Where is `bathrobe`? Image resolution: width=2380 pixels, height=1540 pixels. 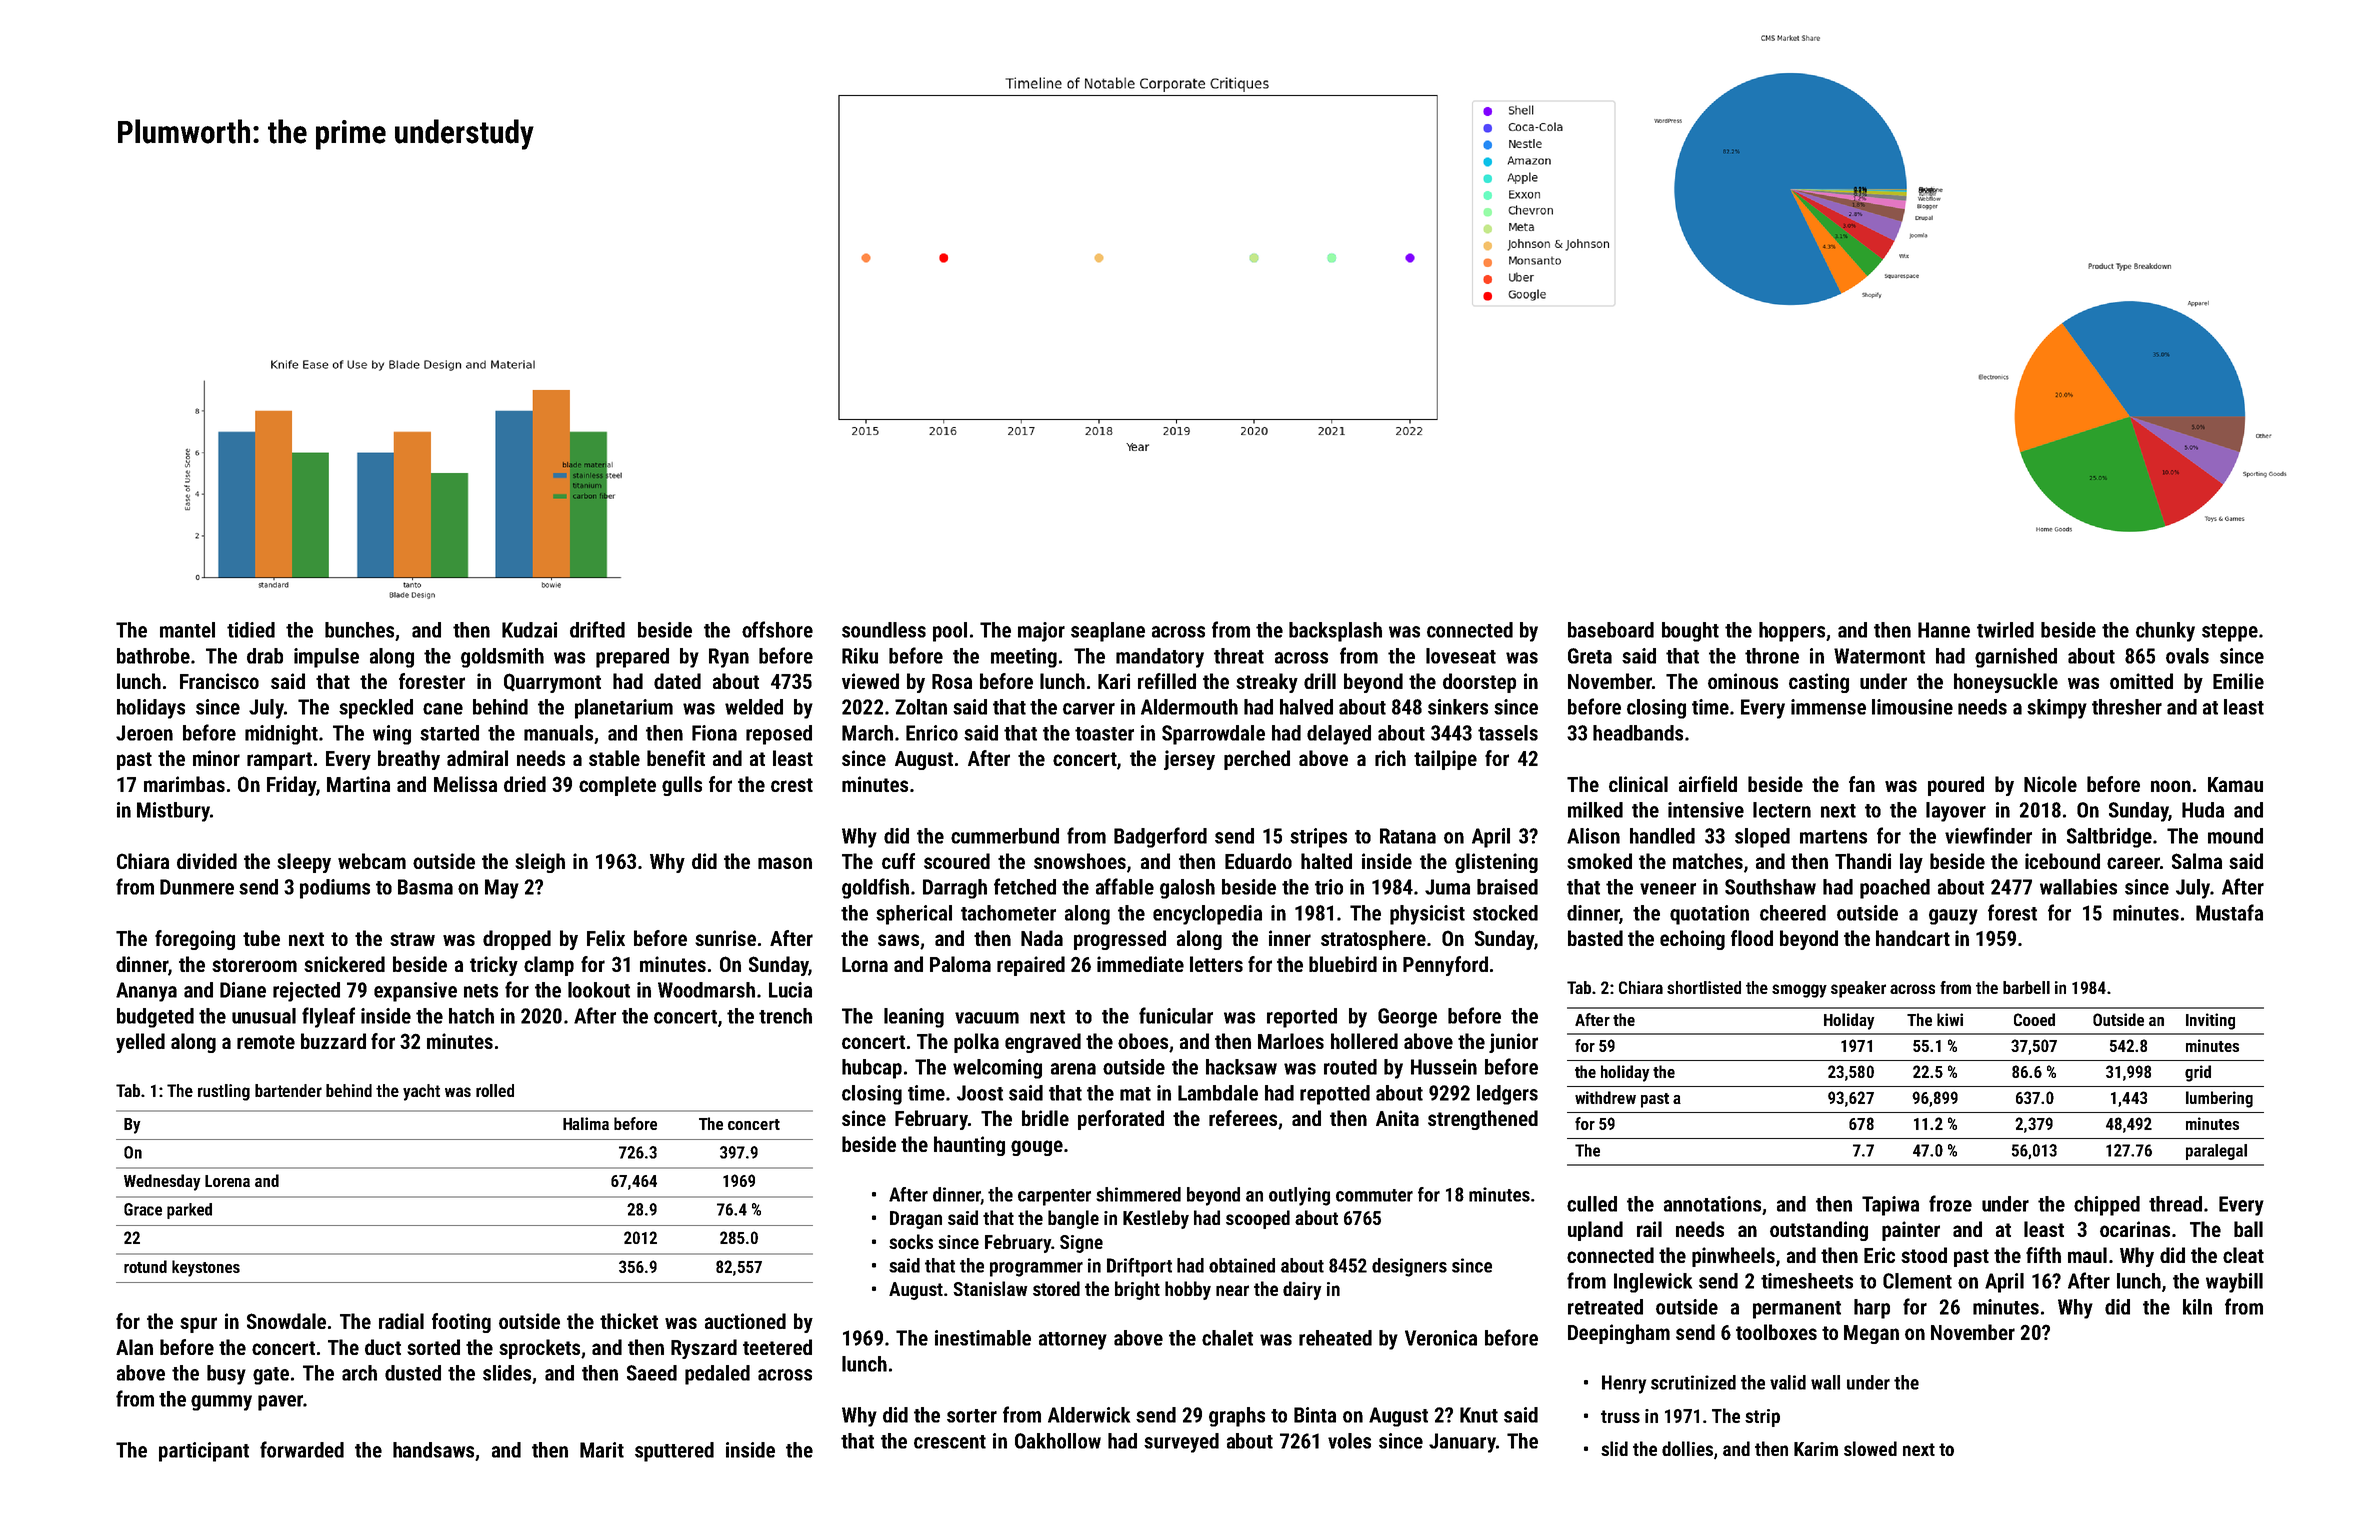 bathrobe is located at coordinates (153, 656).
